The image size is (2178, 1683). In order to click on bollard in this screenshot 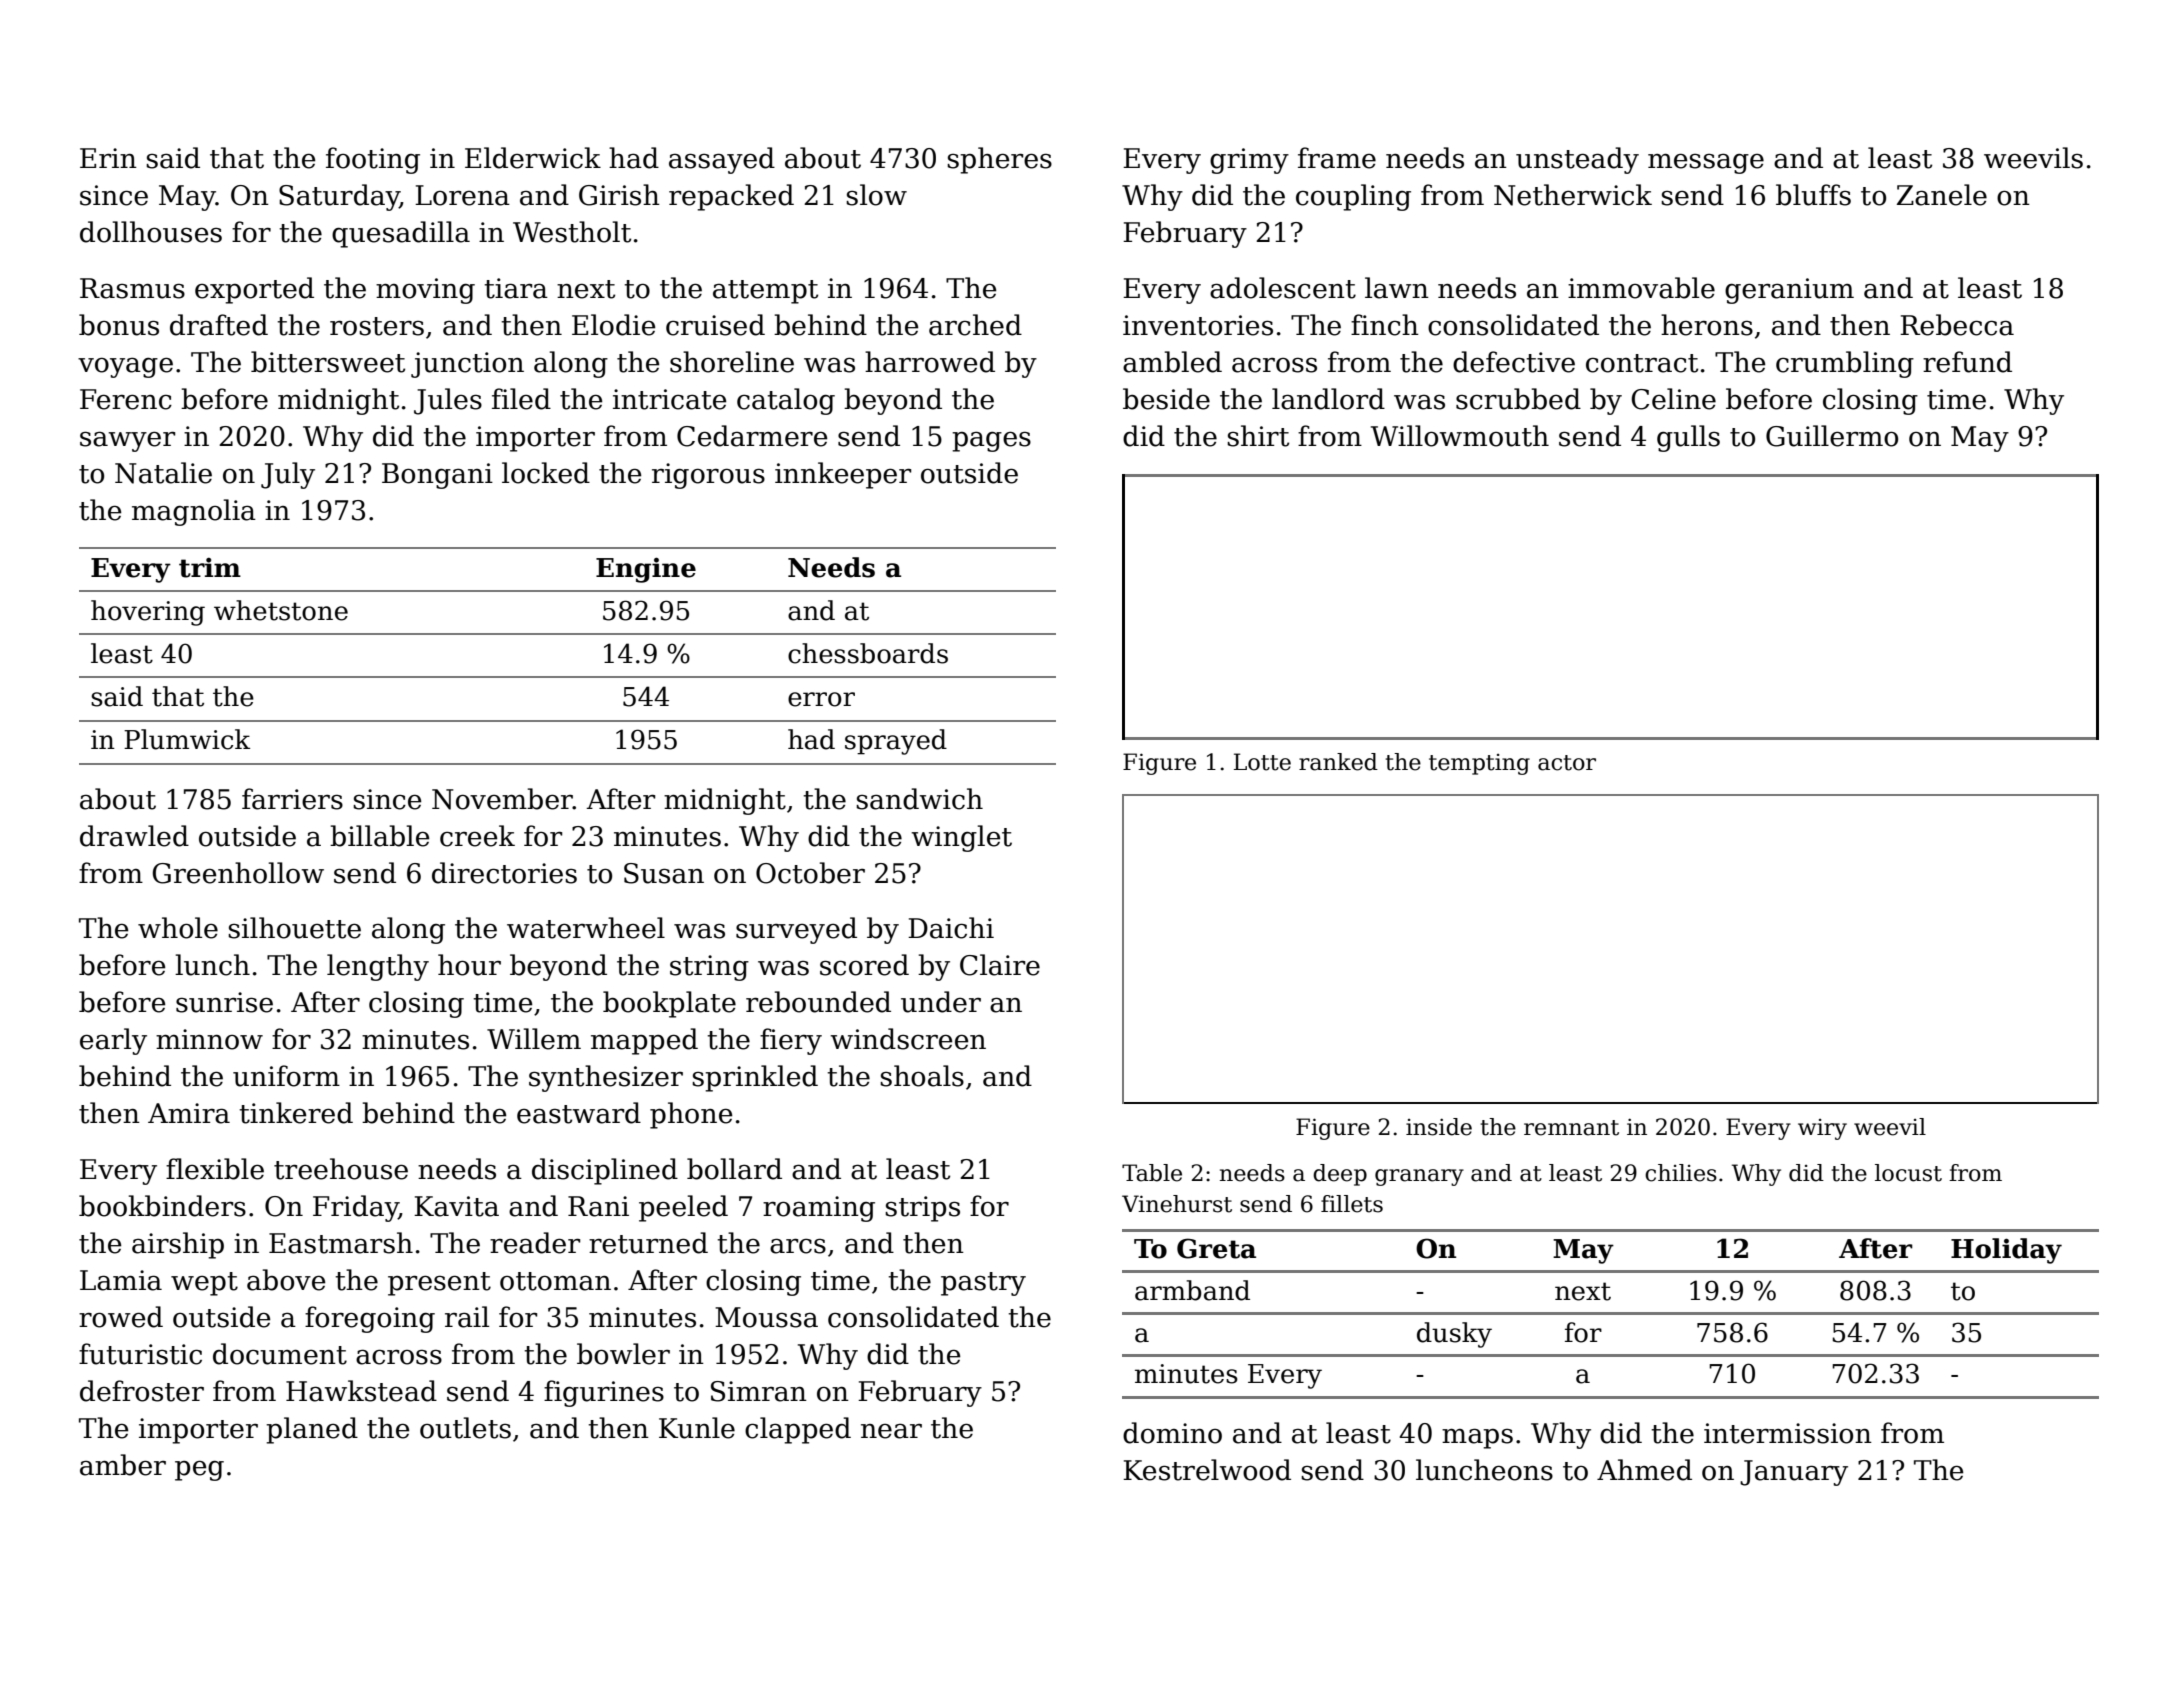, I will do `click(734, 1169)`.
